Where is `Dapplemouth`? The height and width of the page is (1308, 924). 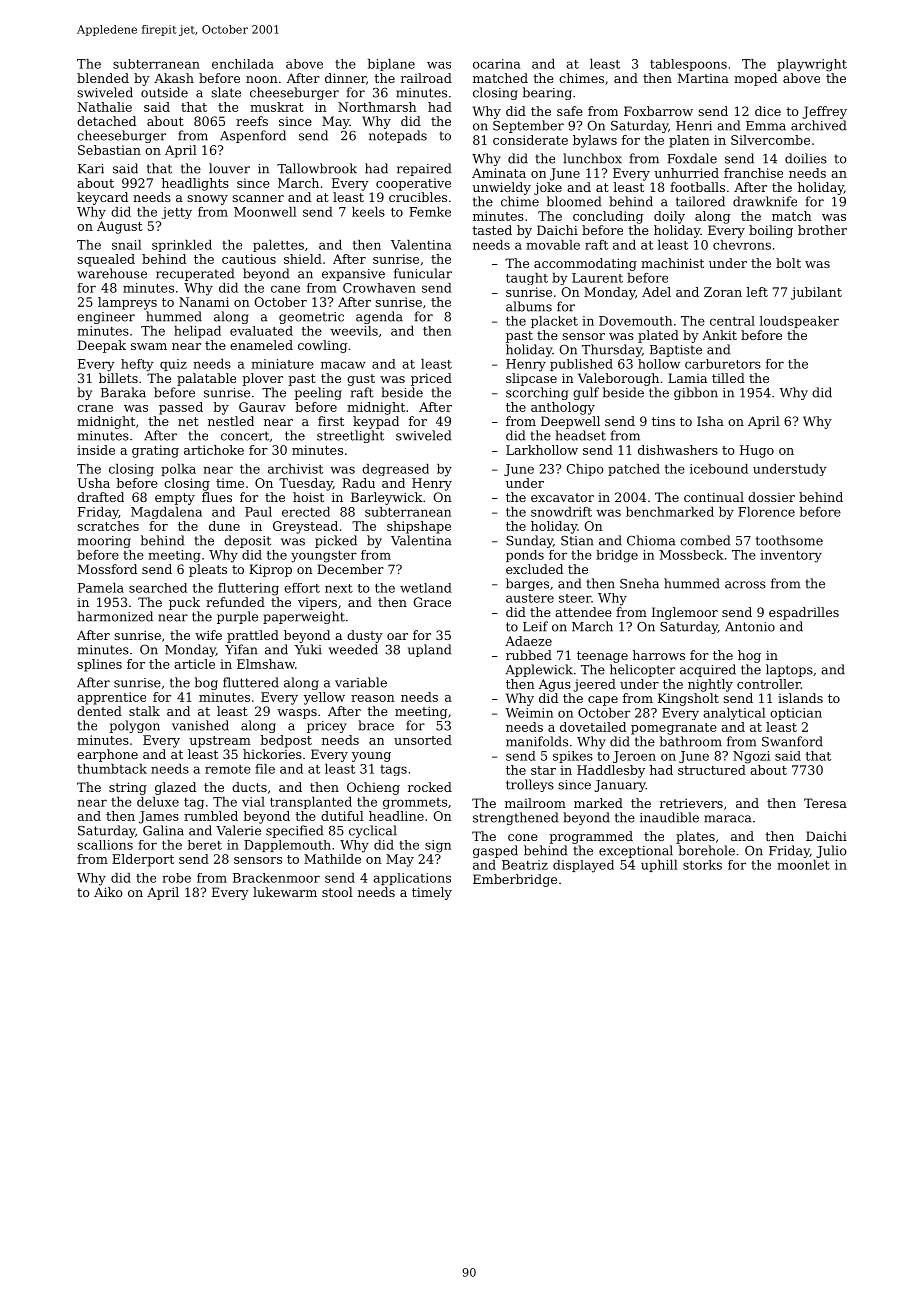 Dapplemouth is located at coordinates (287, 846).
